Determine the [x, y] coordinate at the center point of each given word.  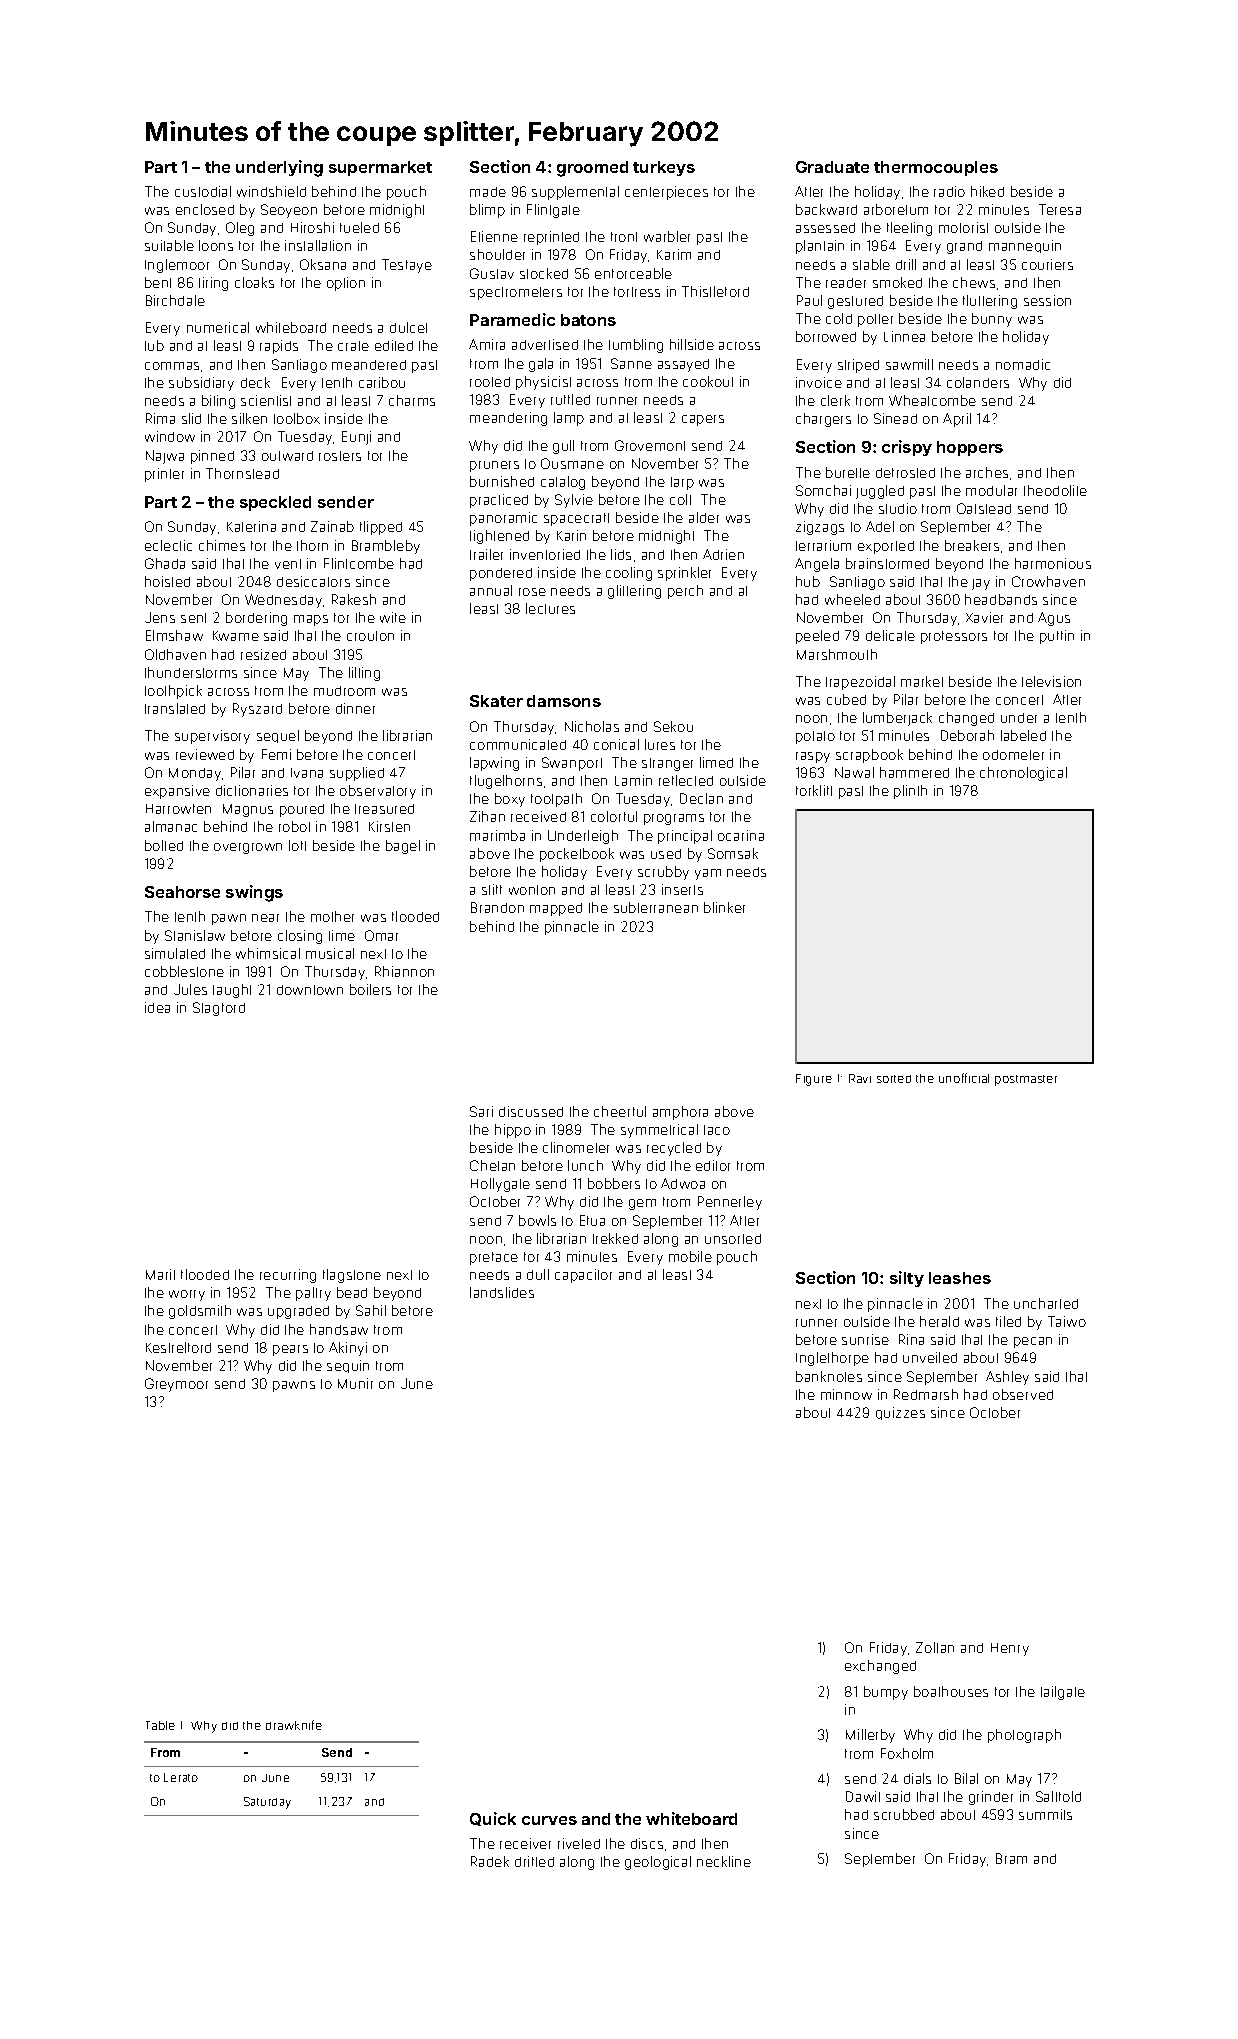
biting [218, 402]
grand [964, 247]
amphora [680, 1113]
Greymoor [176, 1385]
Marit [160, 1274]
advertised [545, 344]
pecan [1033, 1342]
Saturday [267, 1803]
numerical [218, 327]
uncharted [1046, 1303]
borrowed [826, 336]
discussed [531, 1111]
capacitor [583, 1276]
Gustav [492, 273]
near [265, 918]
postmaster [1026, 1080]
